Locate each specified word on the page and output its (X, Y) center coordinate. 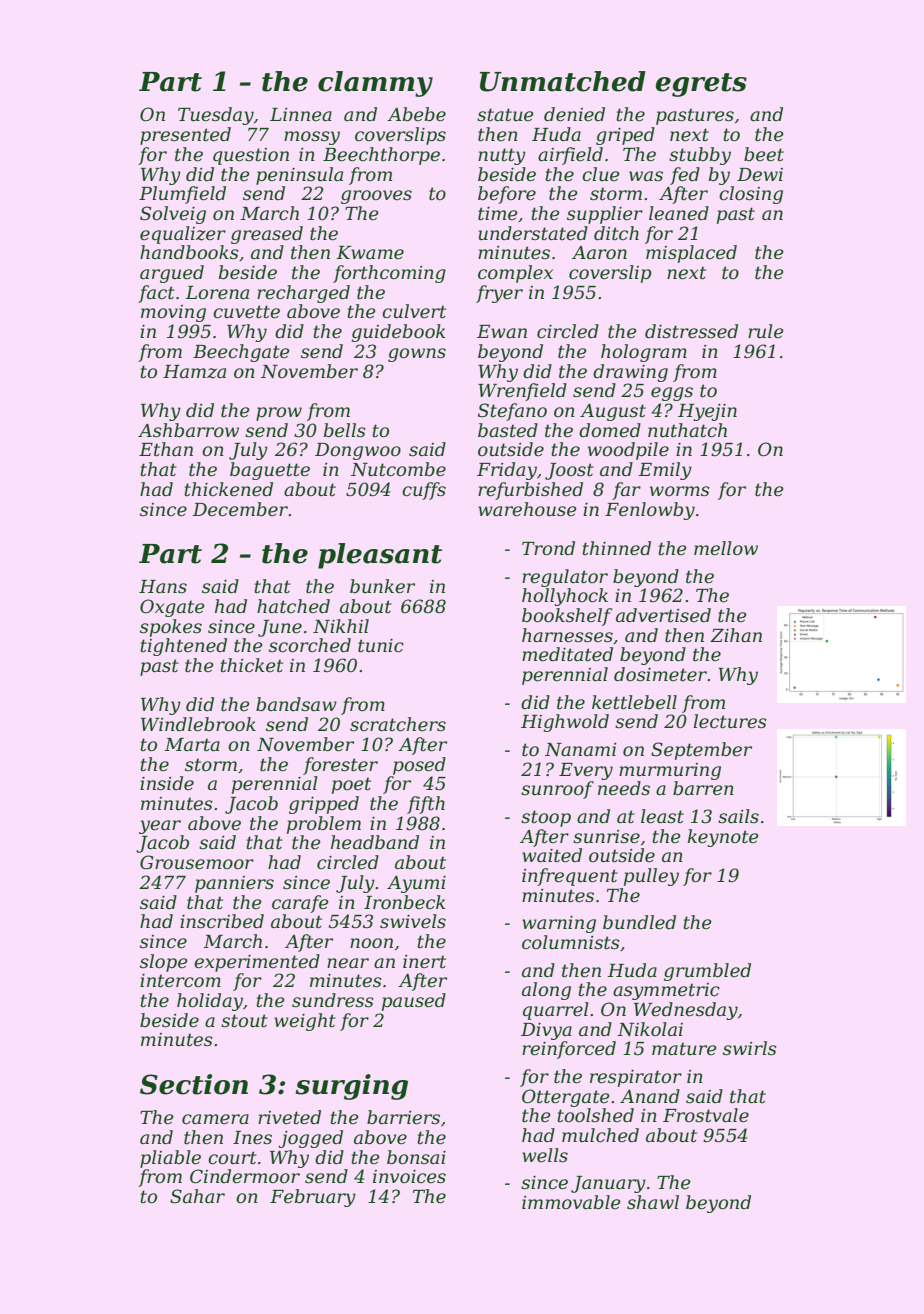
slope (164, 963)
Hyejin (707, 412)
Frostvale (706, 1115)
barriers (403, 1117)
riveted (289, 1117)
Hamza (194, 372)
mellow (726, 548)
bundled (639, 922)
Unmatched (563, 81)
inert (424, 962)
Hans (163, 587)
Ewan (502, 331)
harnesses (567, 635)
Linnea (301, 115)
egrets (701, 85)
